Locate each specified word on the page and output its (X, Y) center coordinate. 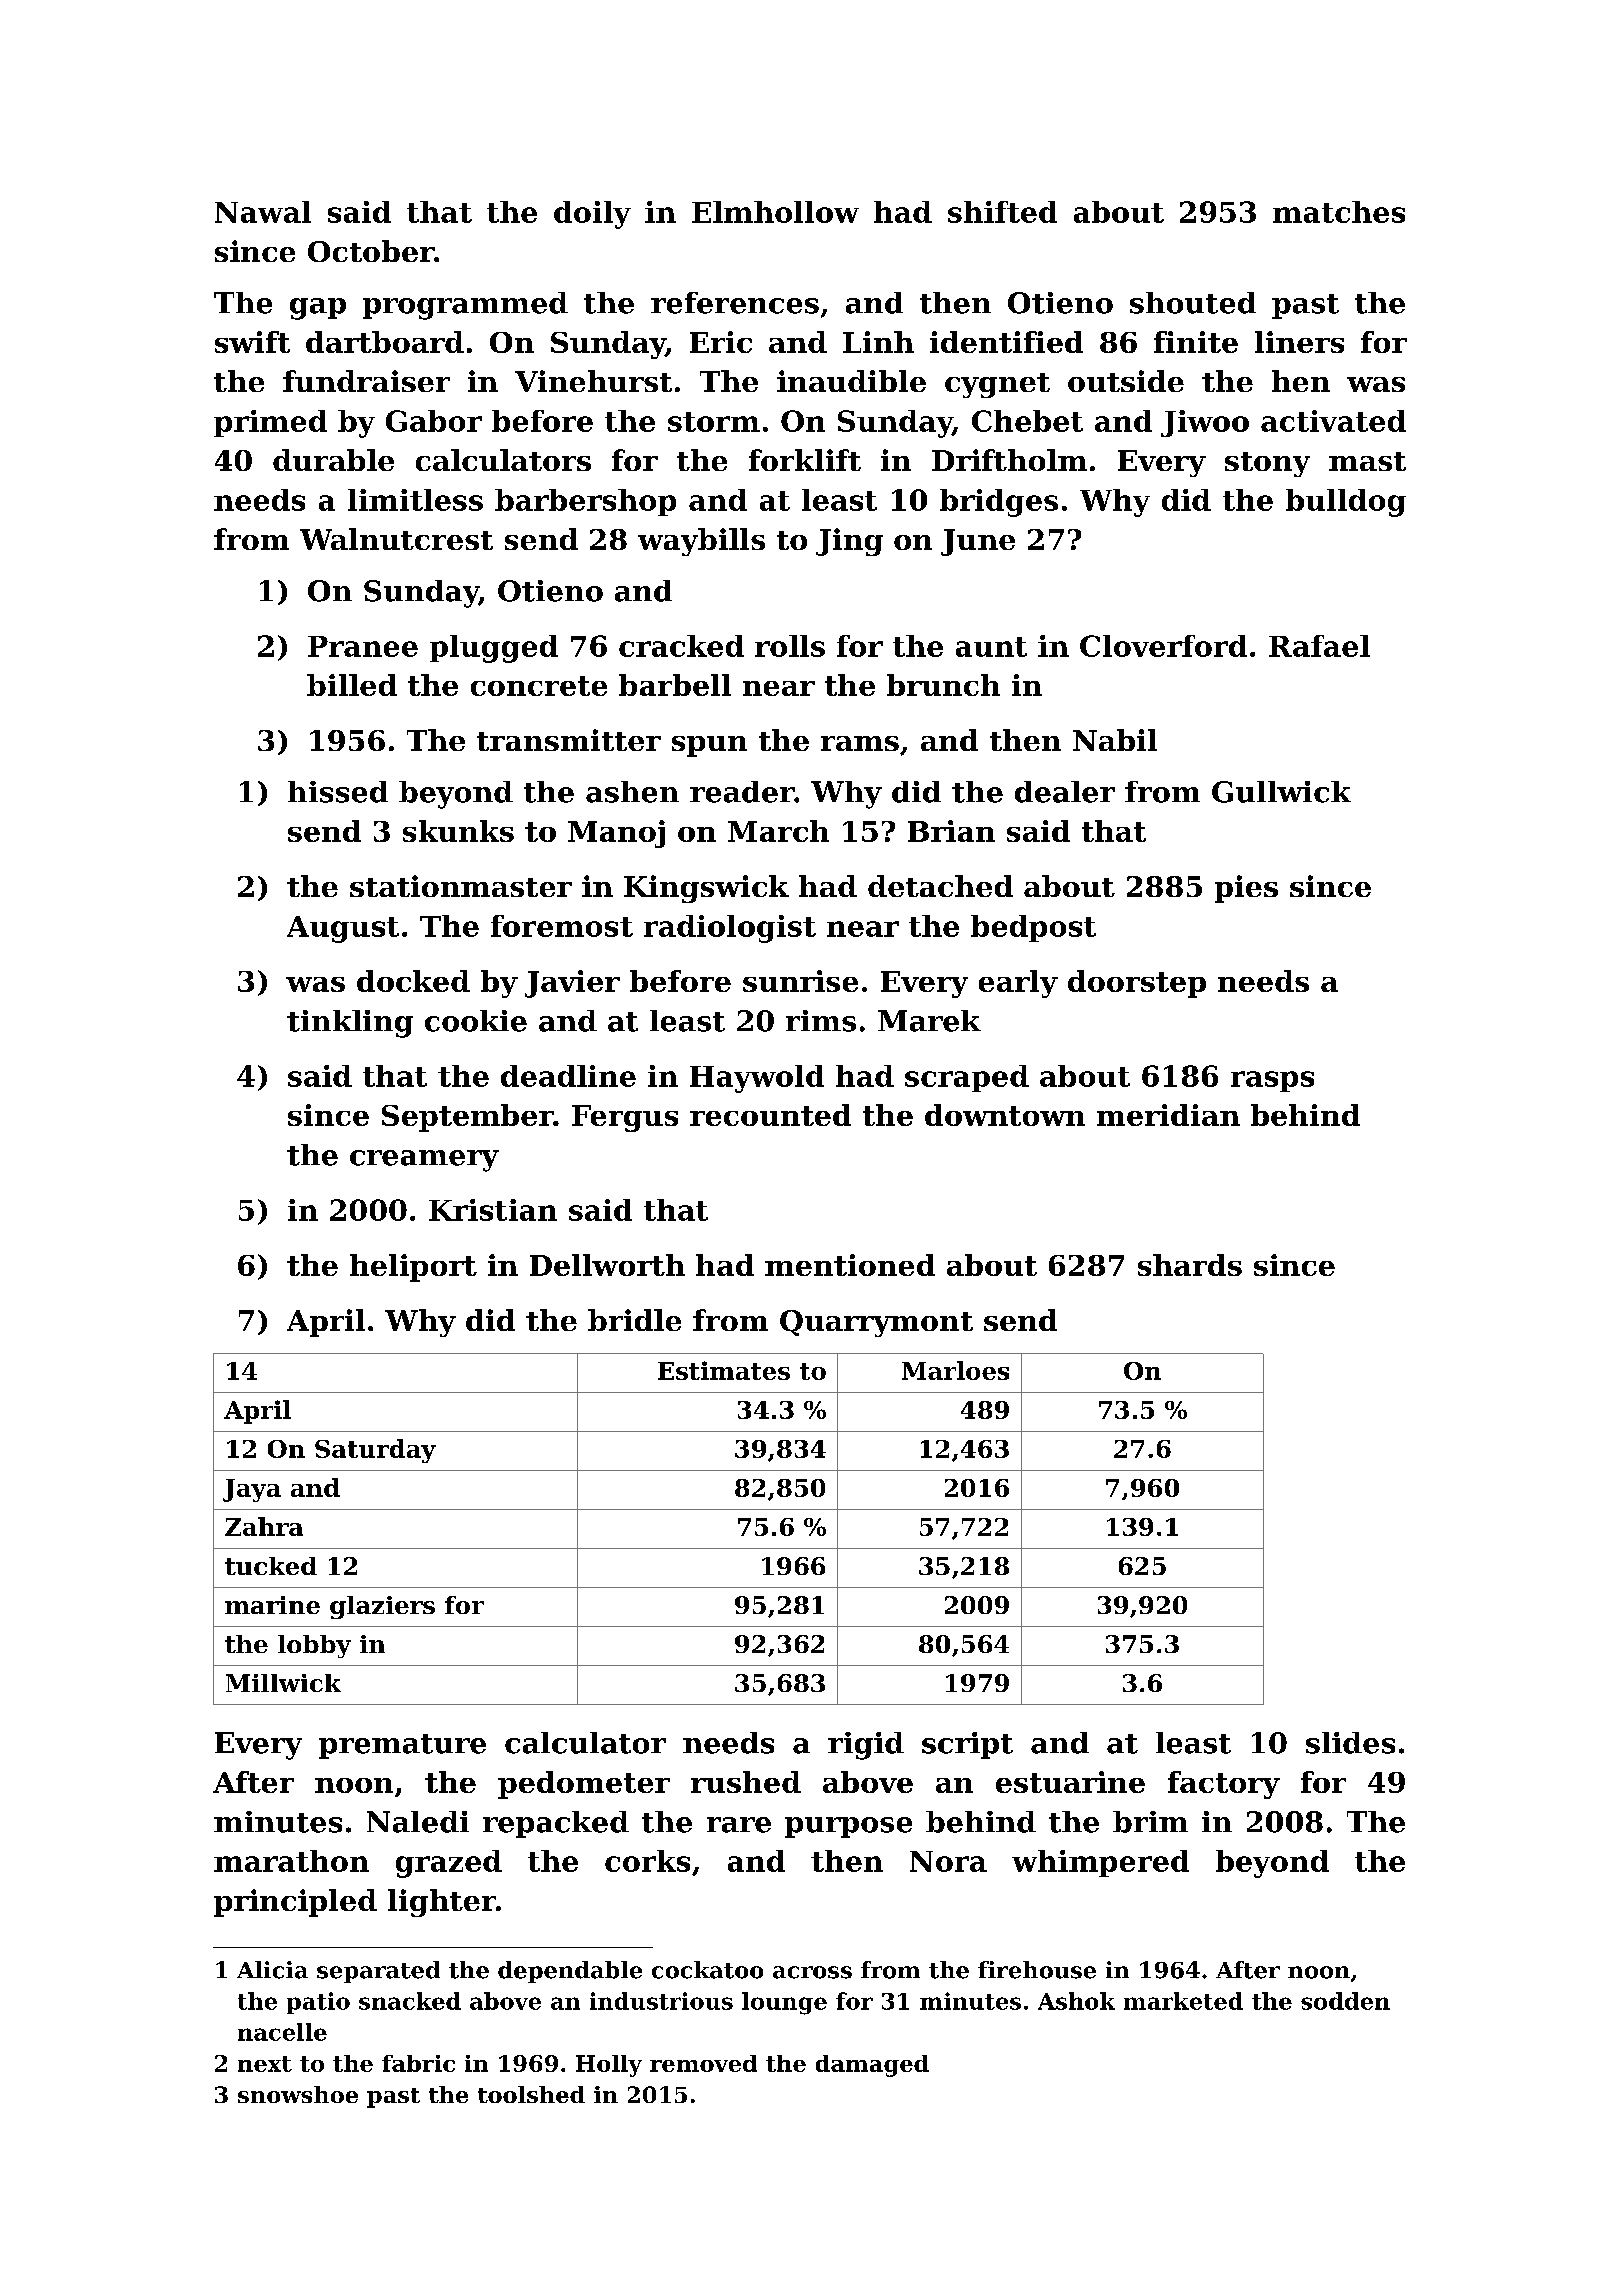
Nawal (263, 212)
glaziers (382, 1607)
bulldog (1346, 503)
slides (1350, 1743)
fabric (418, 2063)
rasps (1272, 1081)
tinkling (350, 1024)
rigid (866, 1746)
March (778, 831)
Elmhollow (775, 212)
